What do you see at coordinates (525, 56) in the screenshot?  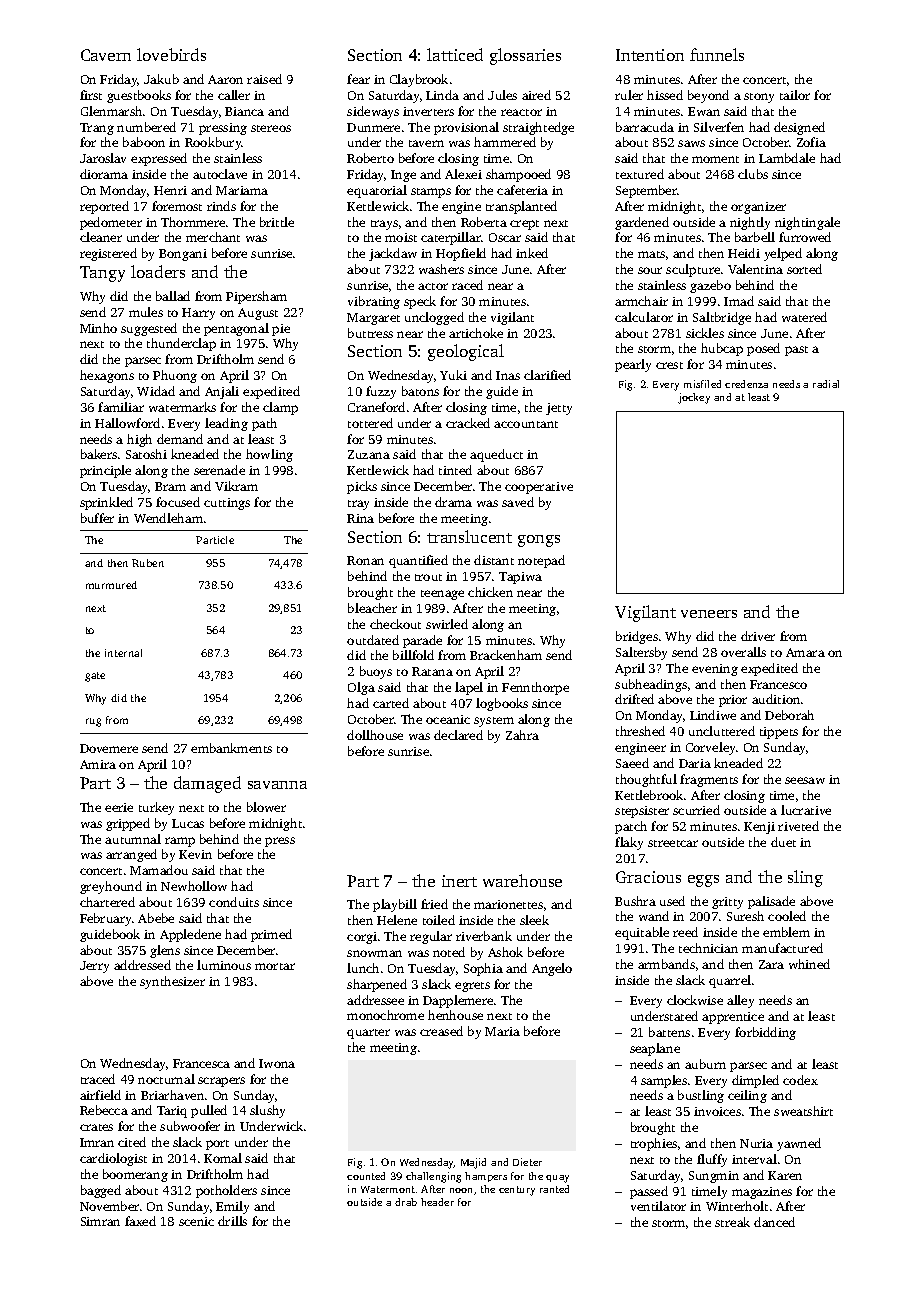 I see `glossaries` at bounding box center [525, 56].
